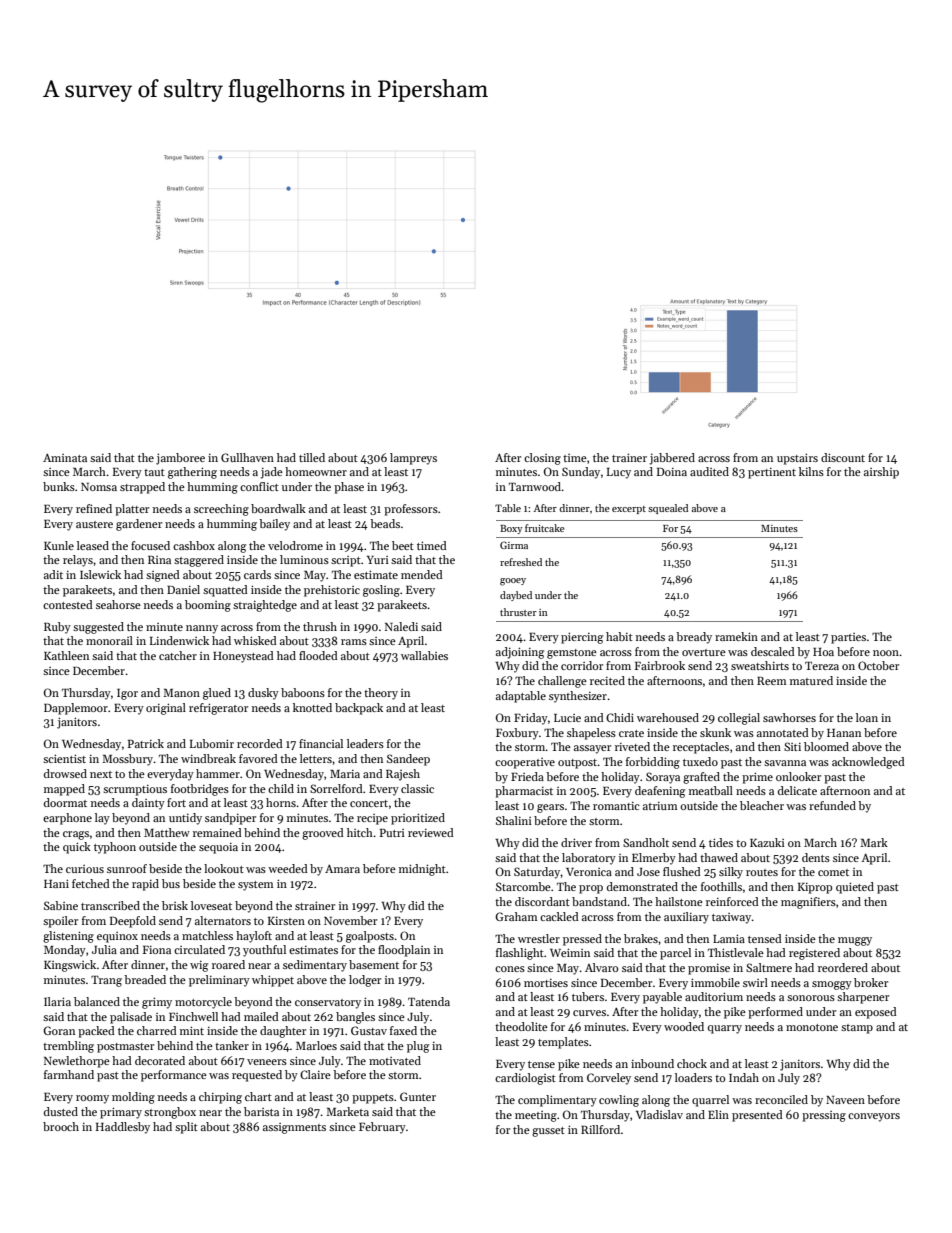  I want to click on curves, so click(589, 1013).
